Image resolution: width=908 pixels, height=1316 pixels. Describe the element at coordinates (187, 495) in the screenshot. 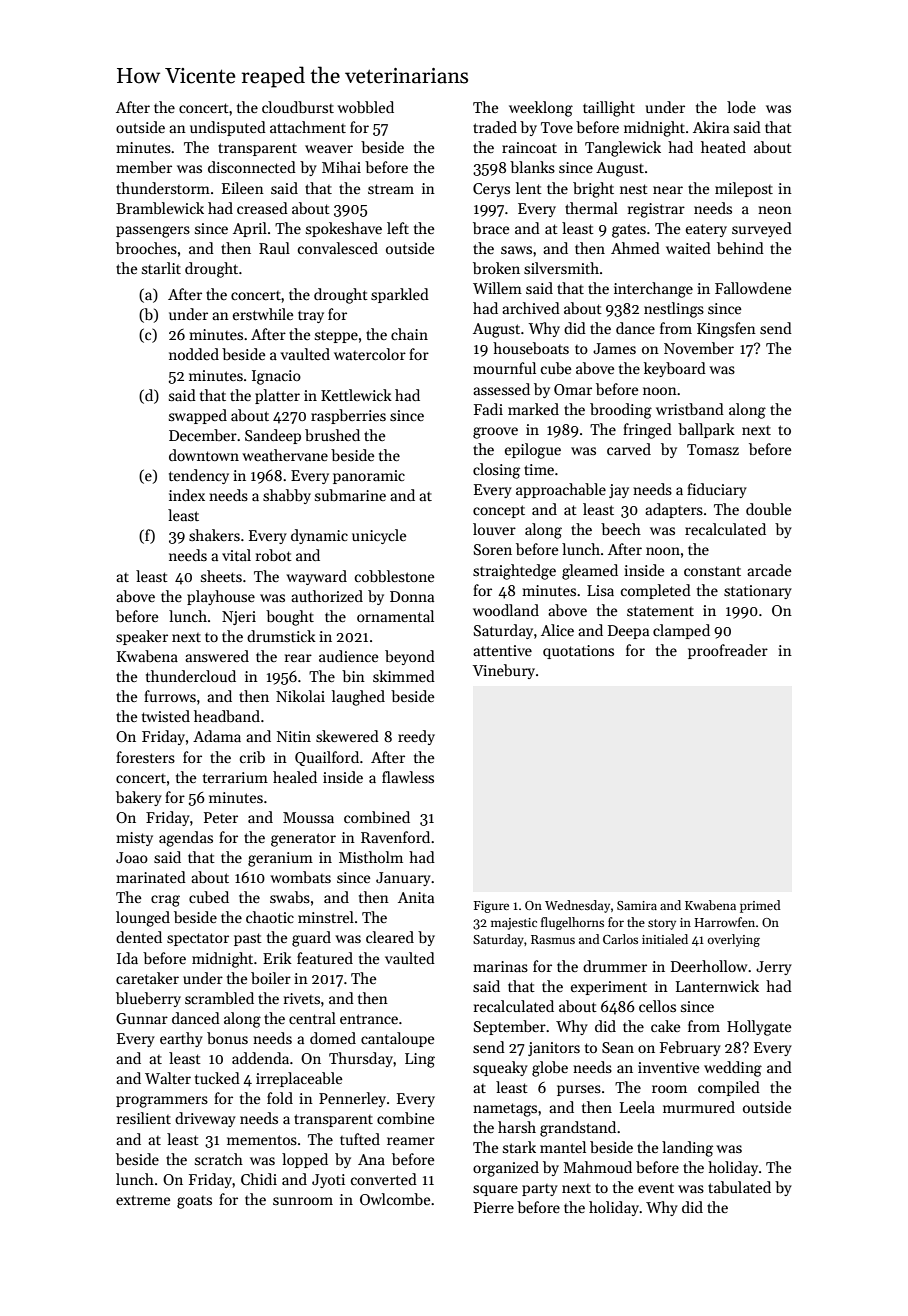

I see `index` at that location.
